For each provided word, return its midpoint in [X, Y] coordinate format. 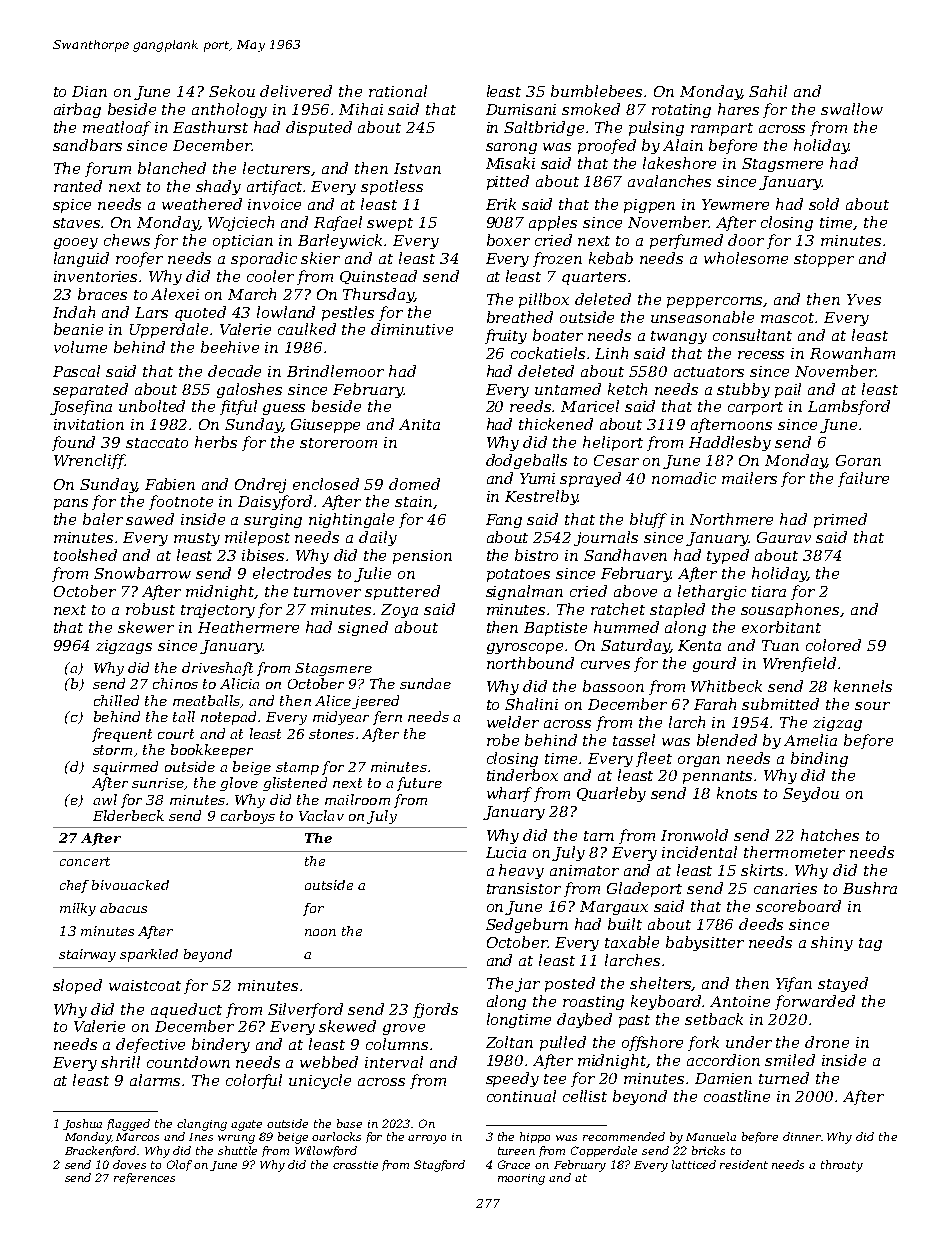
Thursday [378, 295]
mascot [788, 318]
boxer [508, 240]
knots [737, 793]
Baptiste [555, 629]
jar [527, 985]
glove [239, 784]
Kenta [699, 645]
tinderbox [522, 775]
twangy [679, 337]
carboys [248, 817]
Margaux [614, 908]
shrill [120, 1062]
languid [81, 259]
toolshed [85, 555]
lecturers [277, 169]
